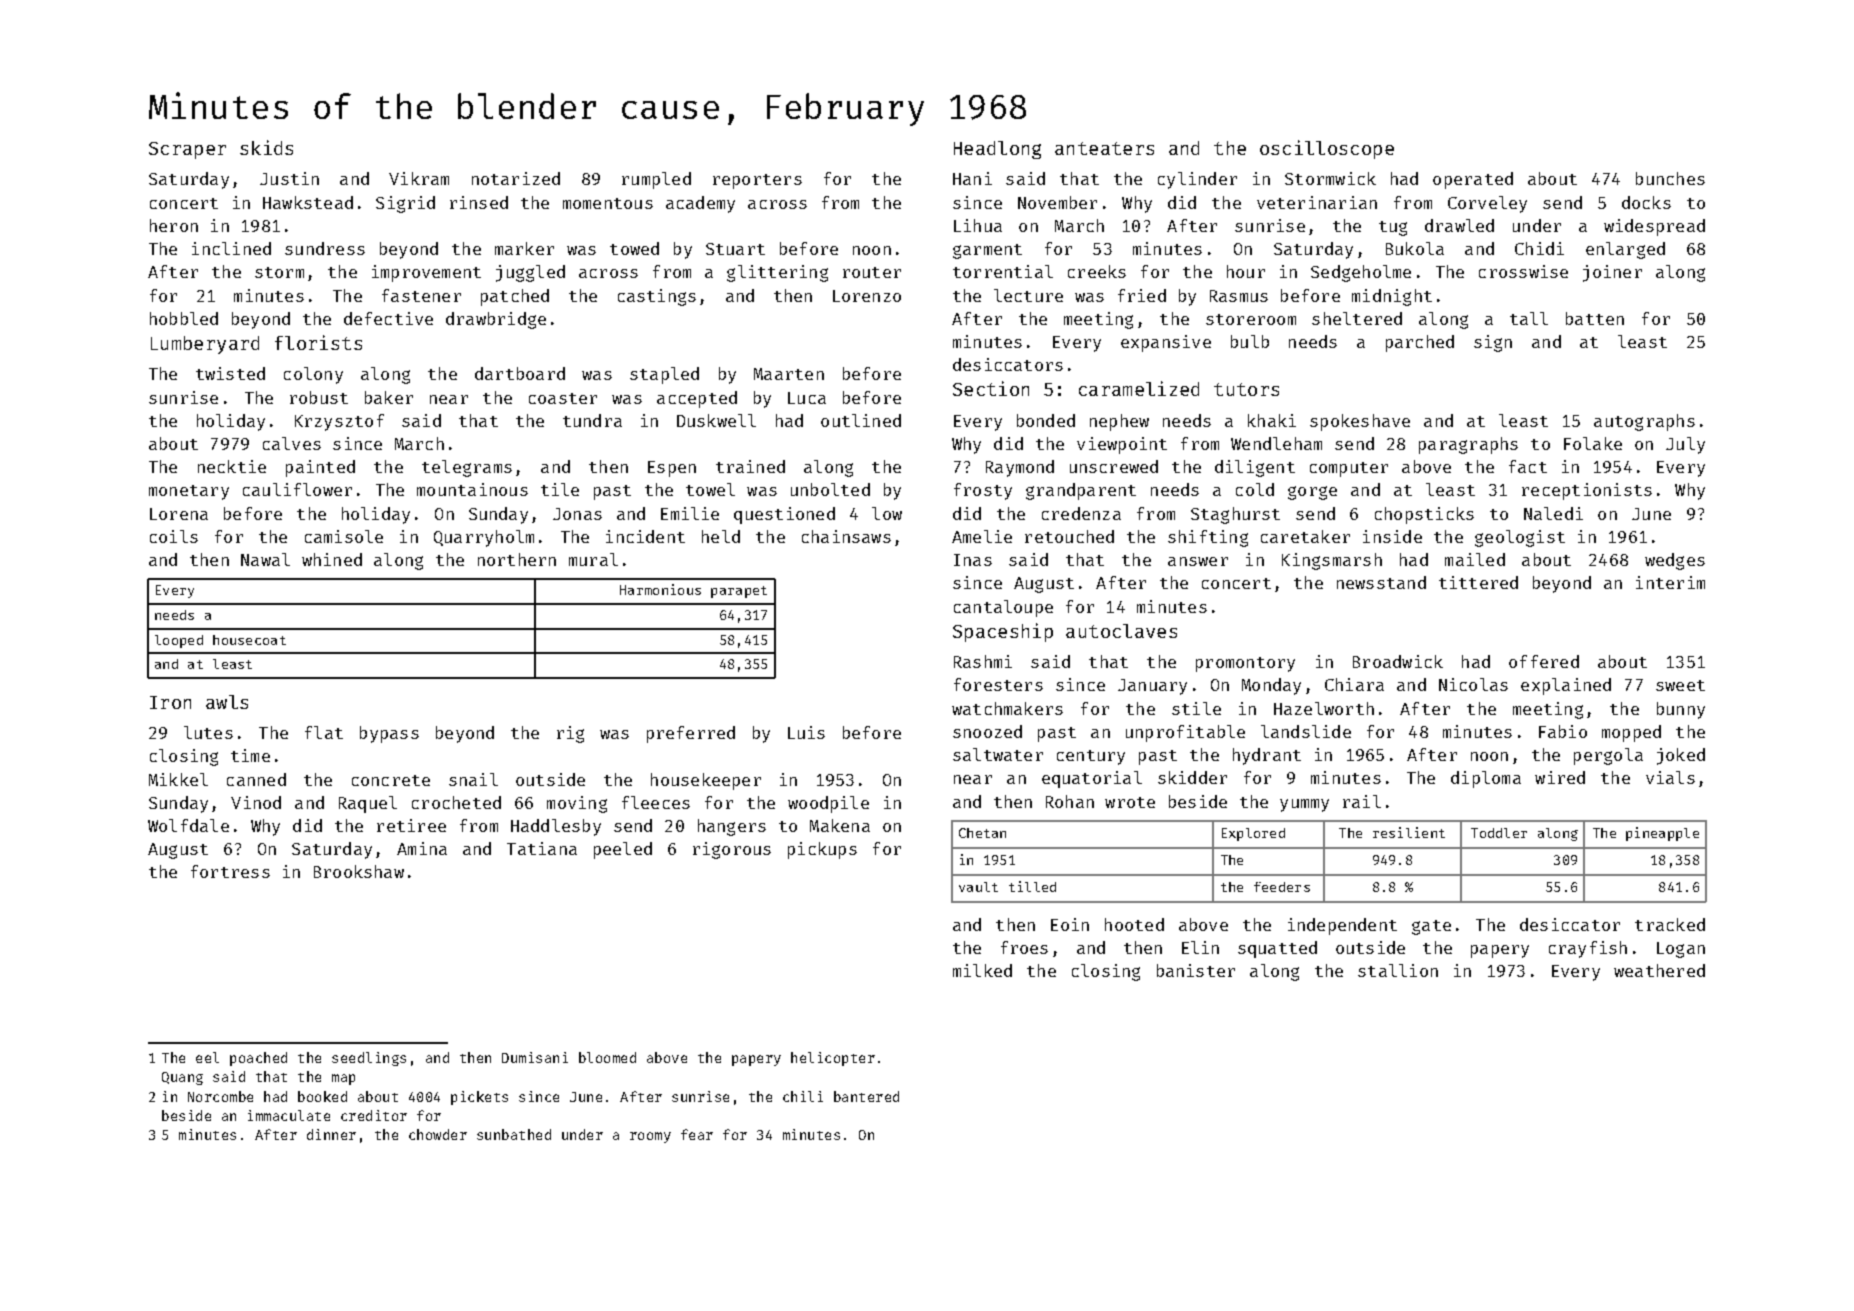 This page has width=1854, height=1311. What do you see at coordinates (187, 150) in the page?
I see `Scraper` at bounding box center [187, 150].
